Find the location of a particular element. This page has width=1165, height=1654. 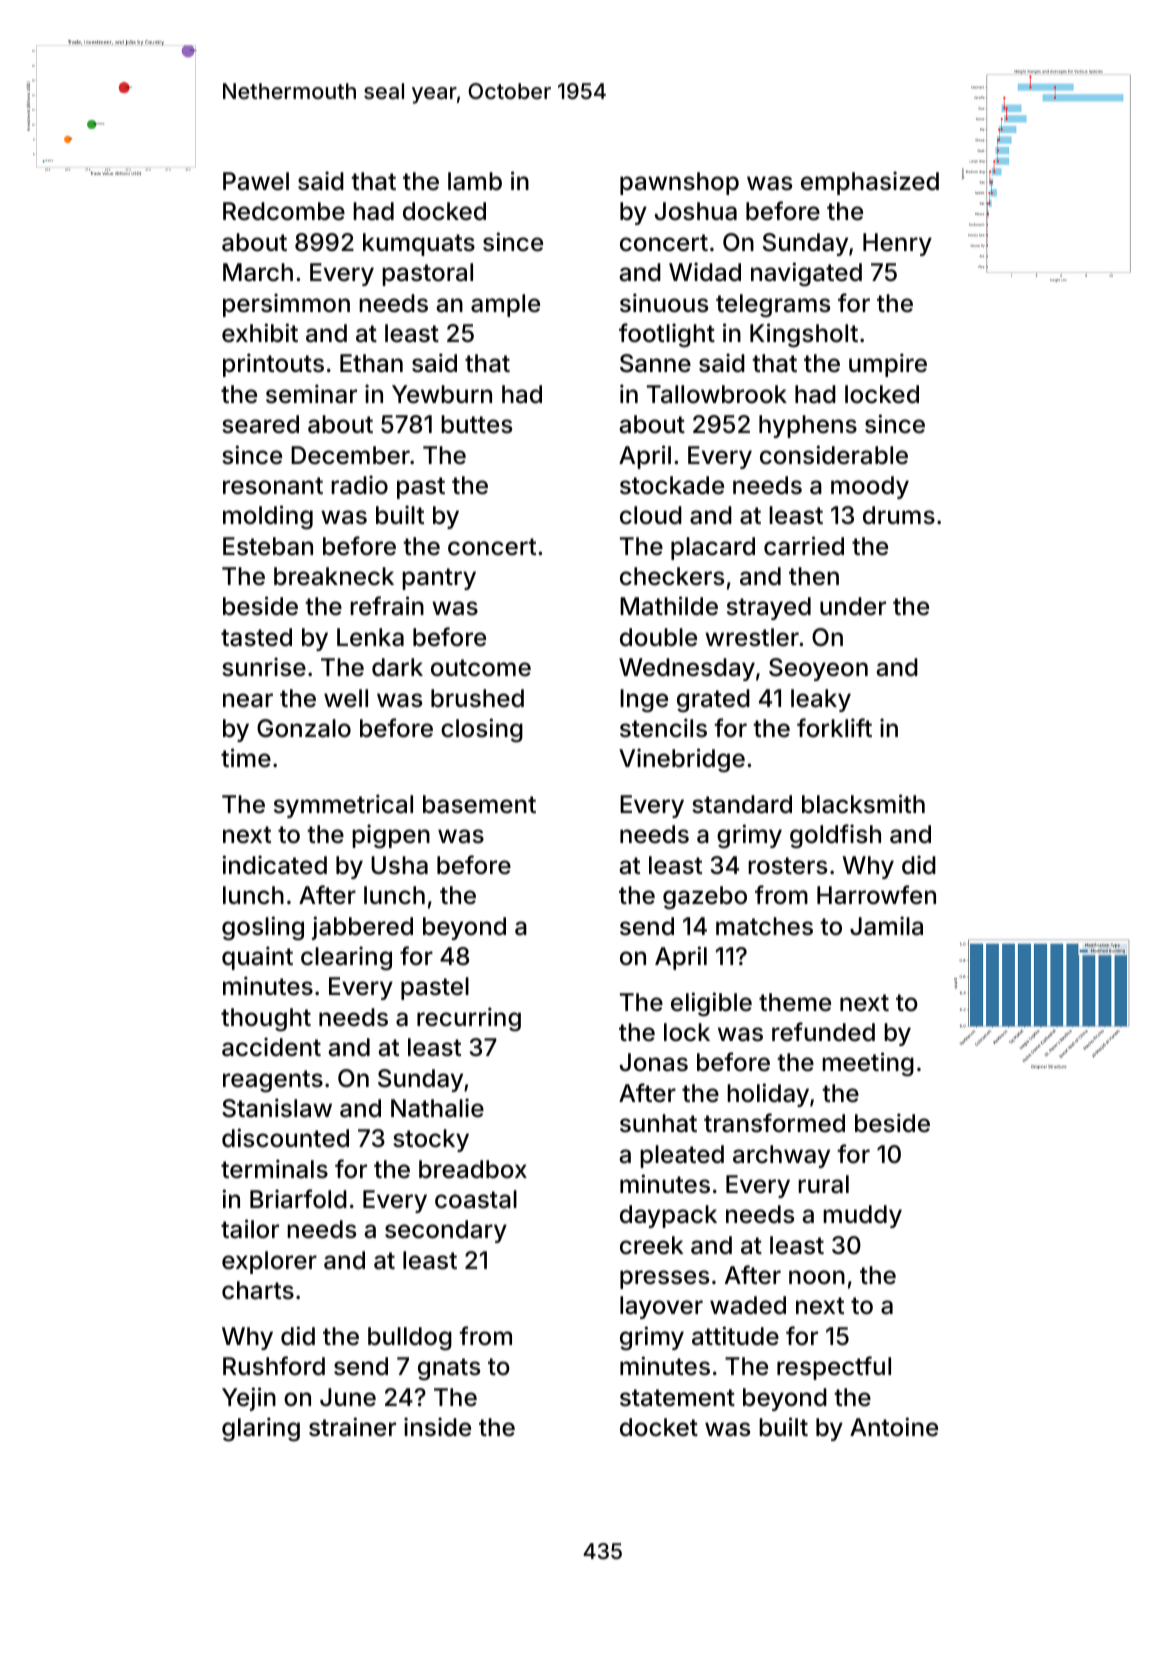

Nathalie is located at coordinates (437, 1108).
